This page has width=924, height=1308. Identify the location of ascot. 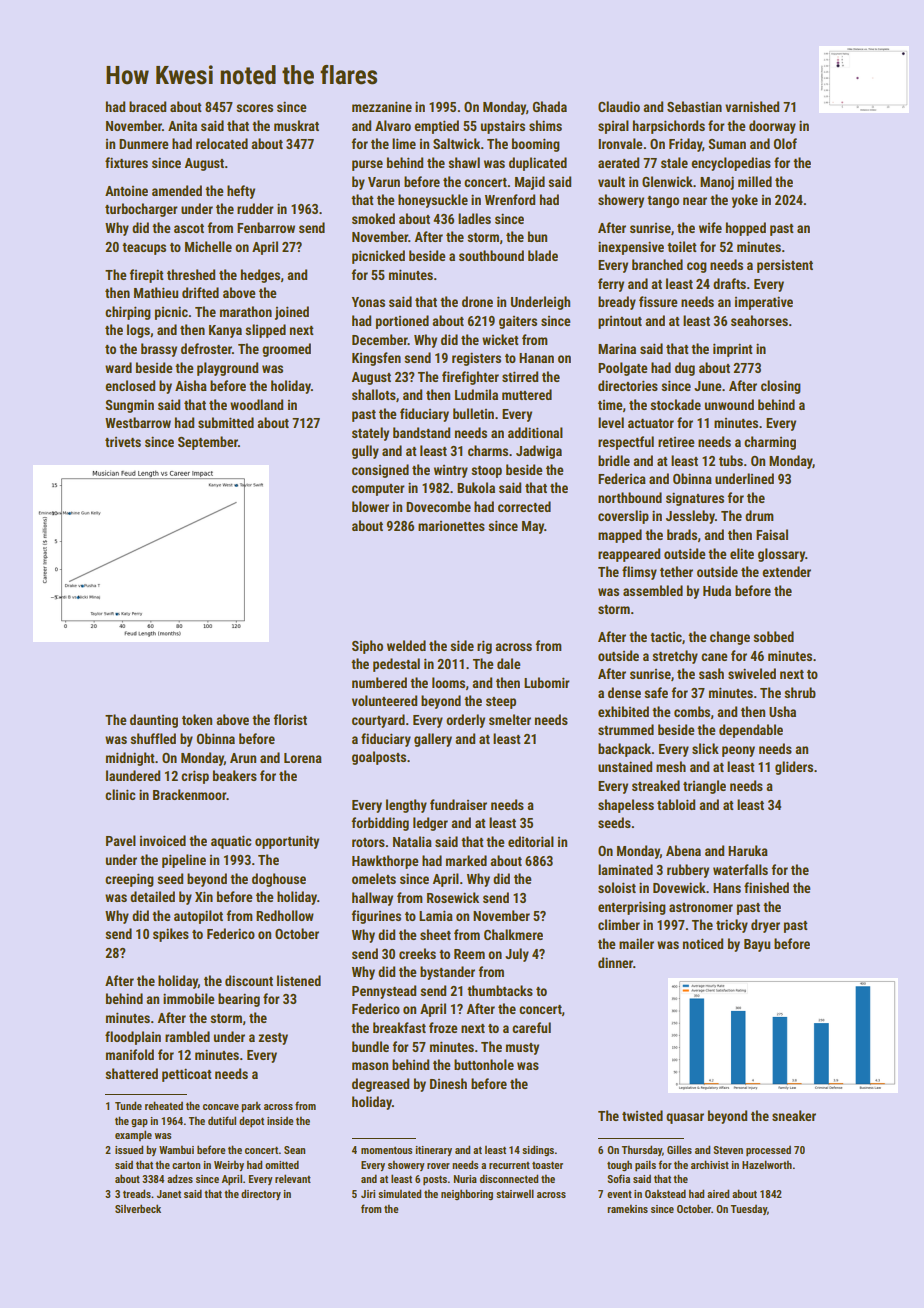
(189, 228).
